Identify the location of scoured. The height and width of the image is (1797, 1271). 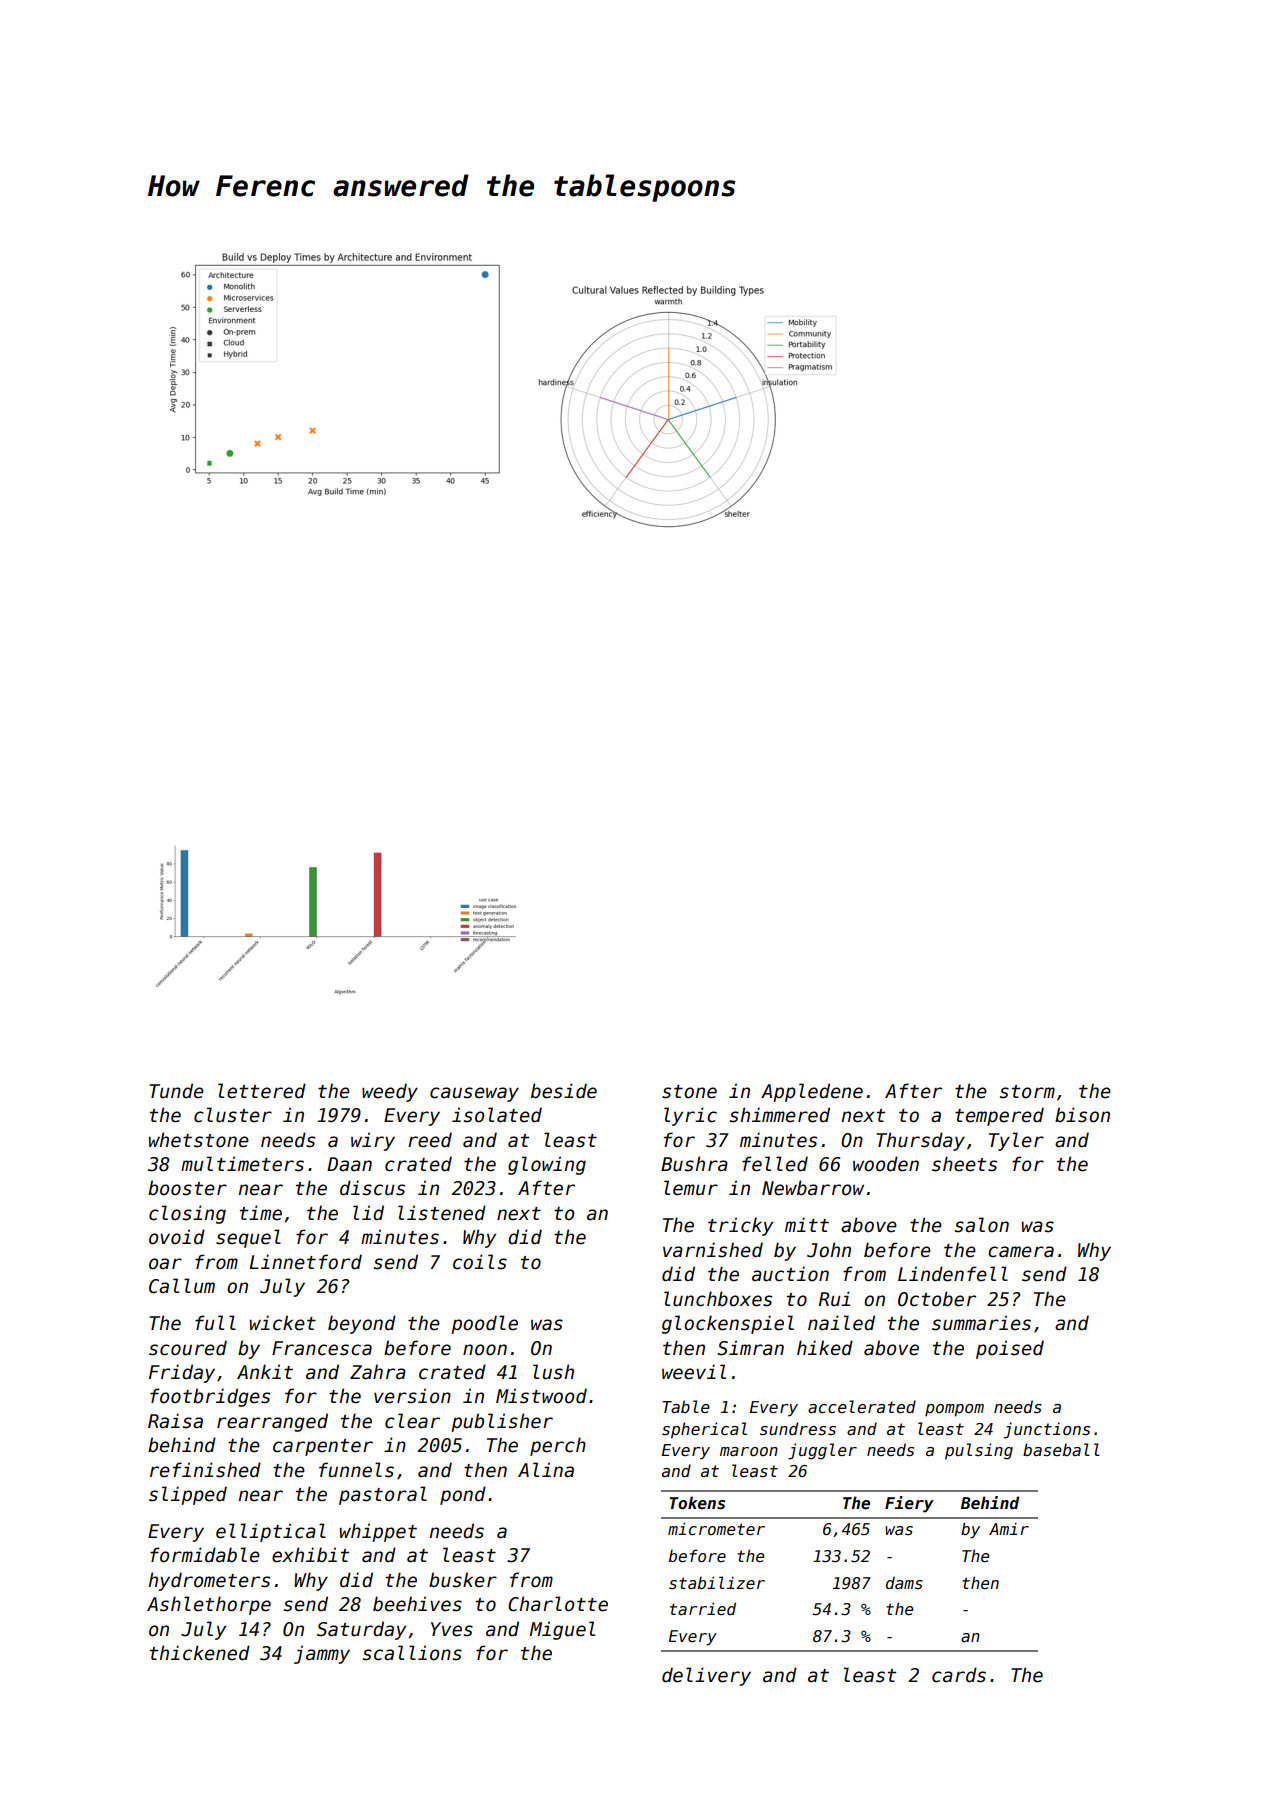
(188, 1348).
